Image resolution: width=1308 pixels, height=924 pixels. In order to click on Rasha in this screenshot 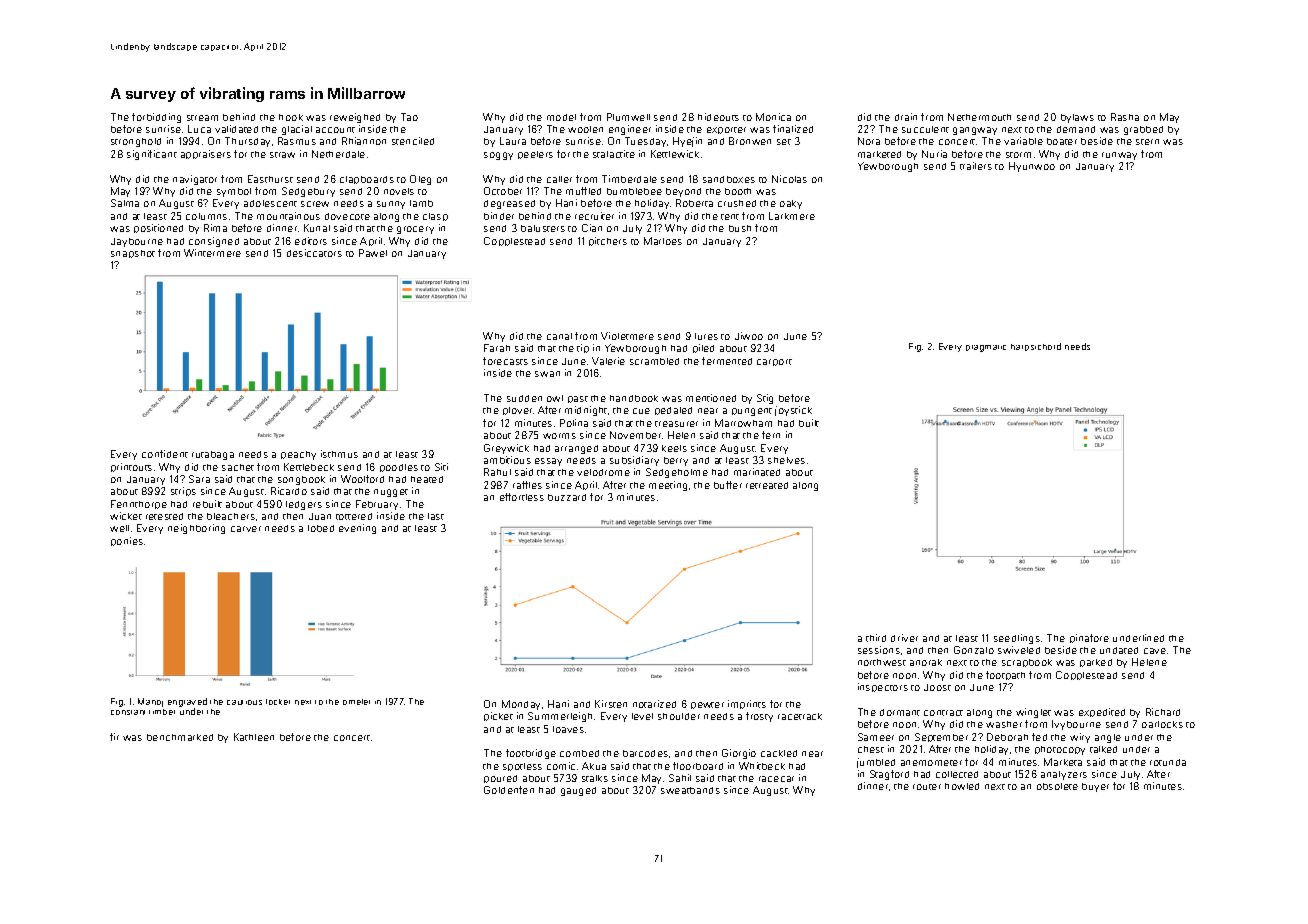, I will do `click(1125, 117)`.
